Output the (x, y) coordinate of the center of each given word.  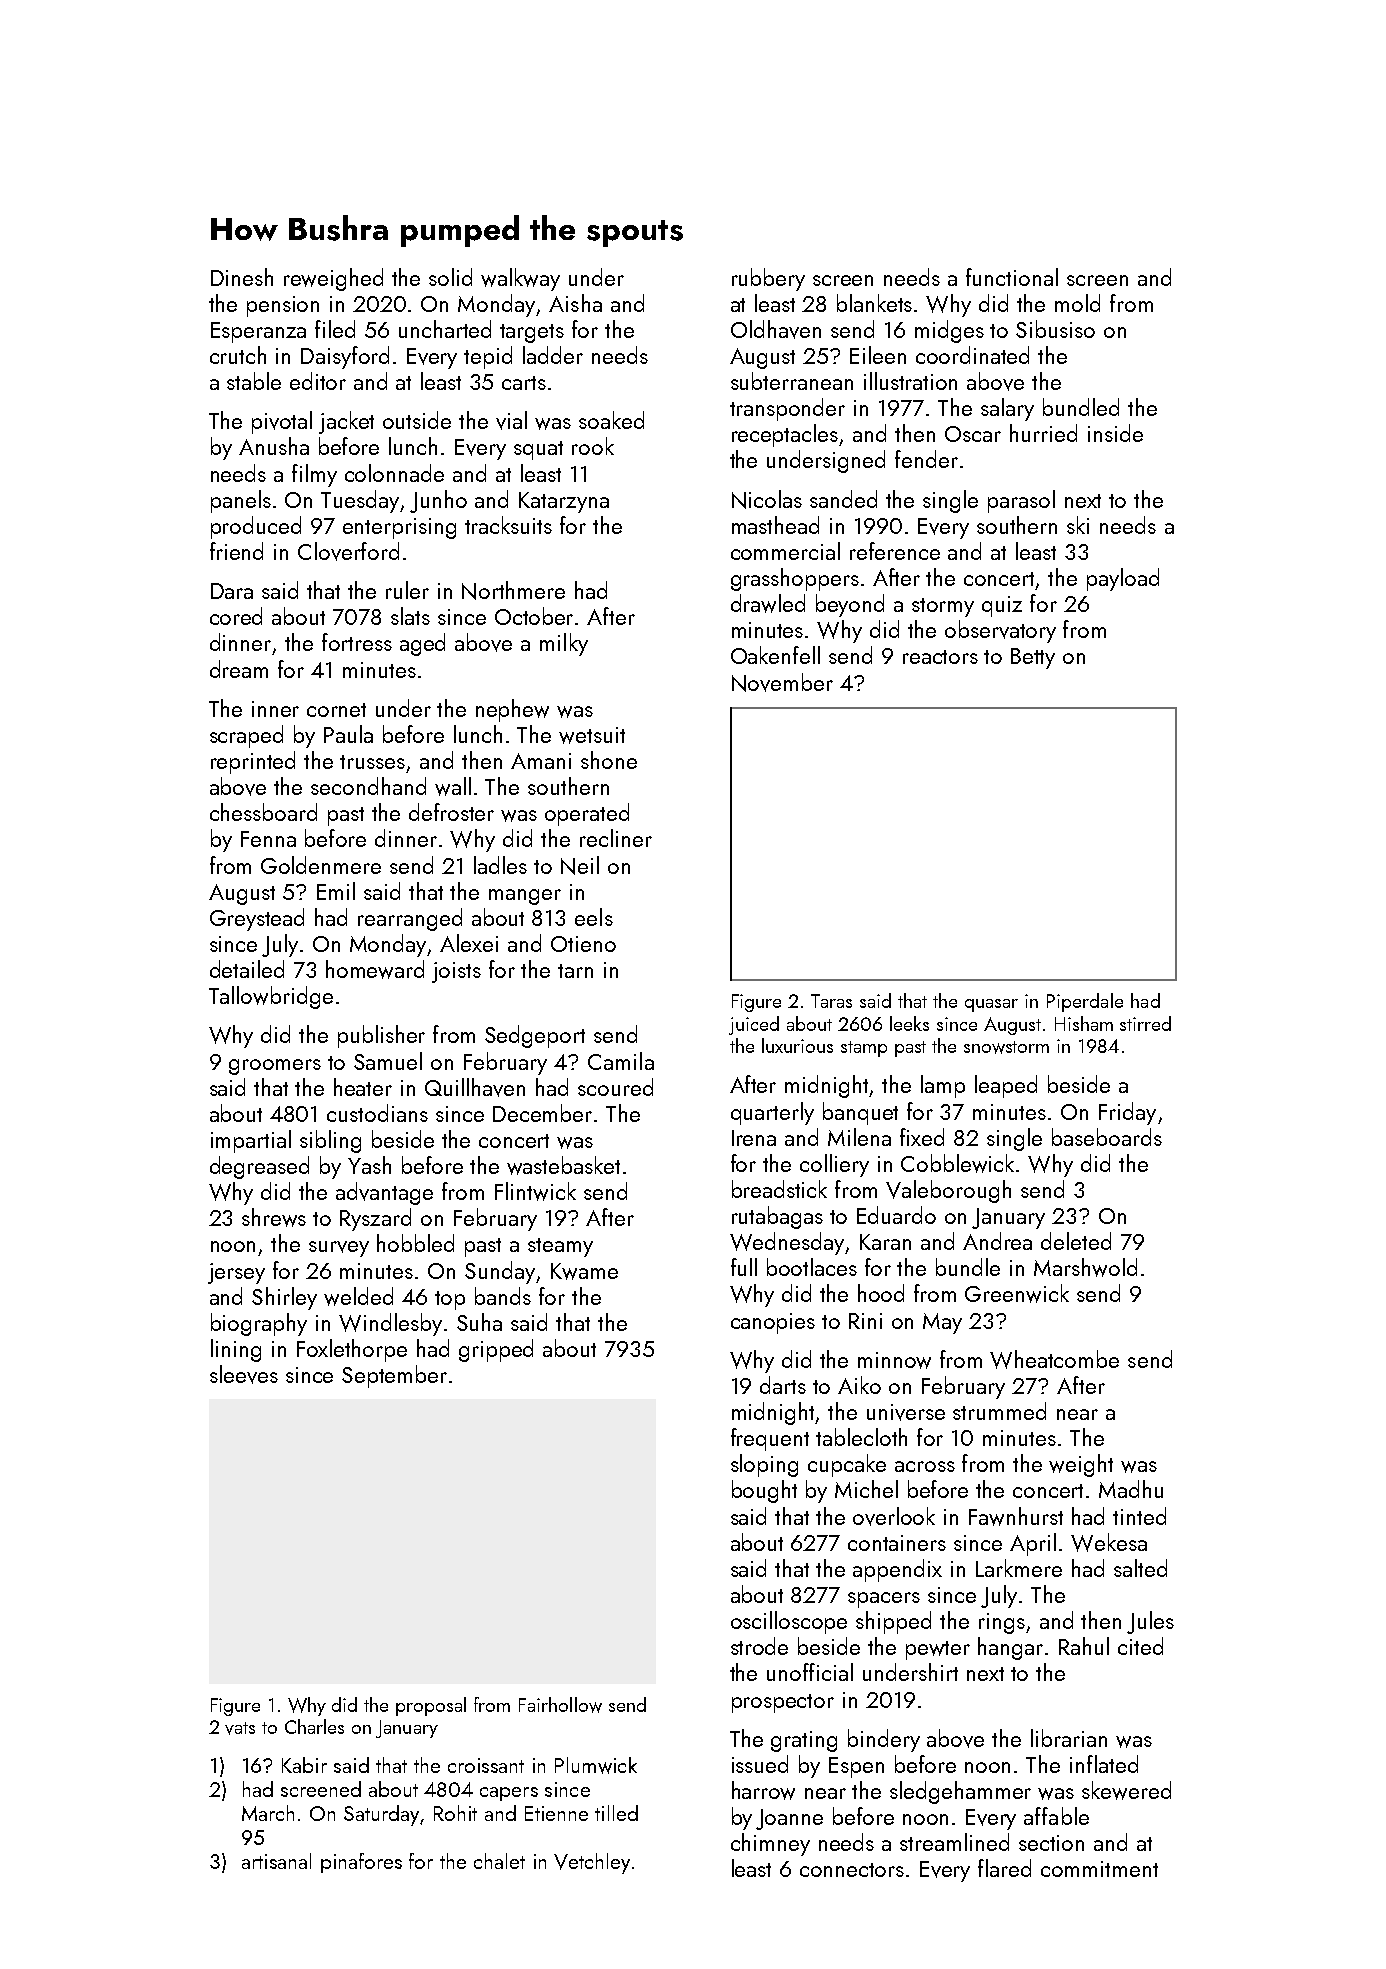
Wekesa (1109, 1542)
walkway (520, 279)
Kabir (304, 1765)
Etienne (556, 1813)
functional (1012, 277)
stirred (1145, 1023)
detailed (247, 969)
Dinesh (242, 277)
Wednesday (787, 1243)
